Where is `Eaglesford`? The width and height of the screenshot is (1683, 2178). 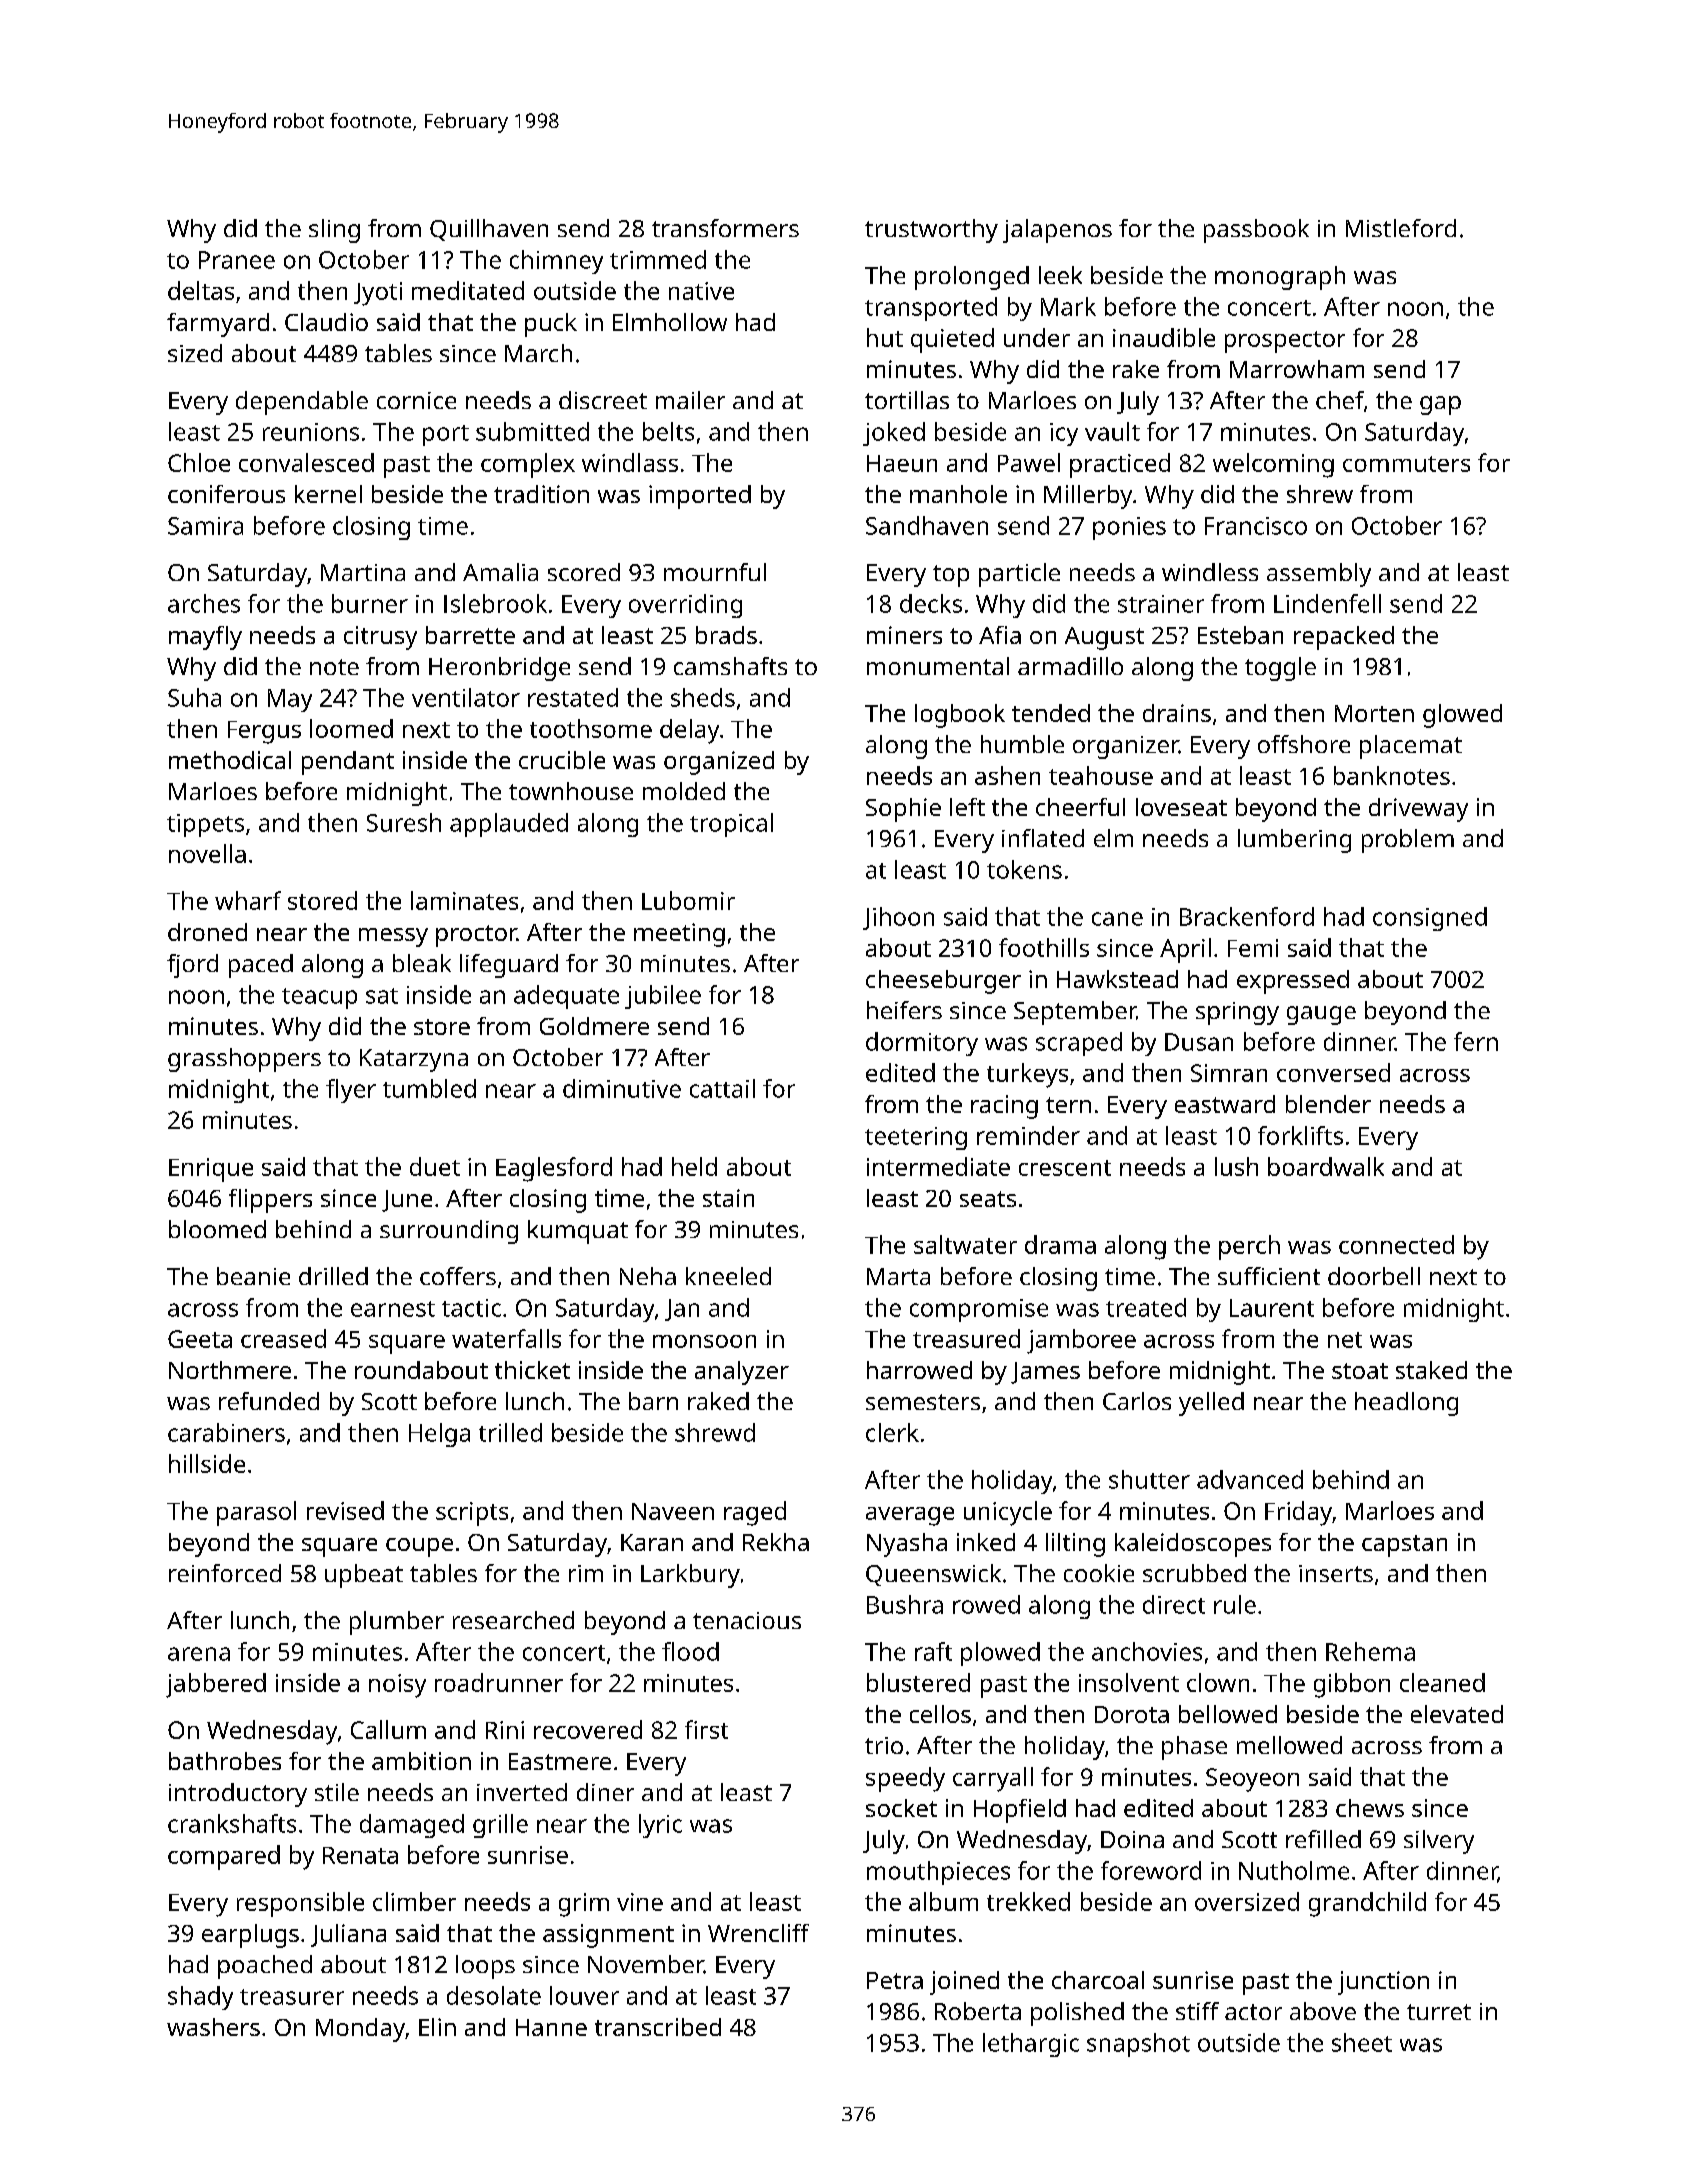 Eaglesford is located at coordinates (554, 1169).
